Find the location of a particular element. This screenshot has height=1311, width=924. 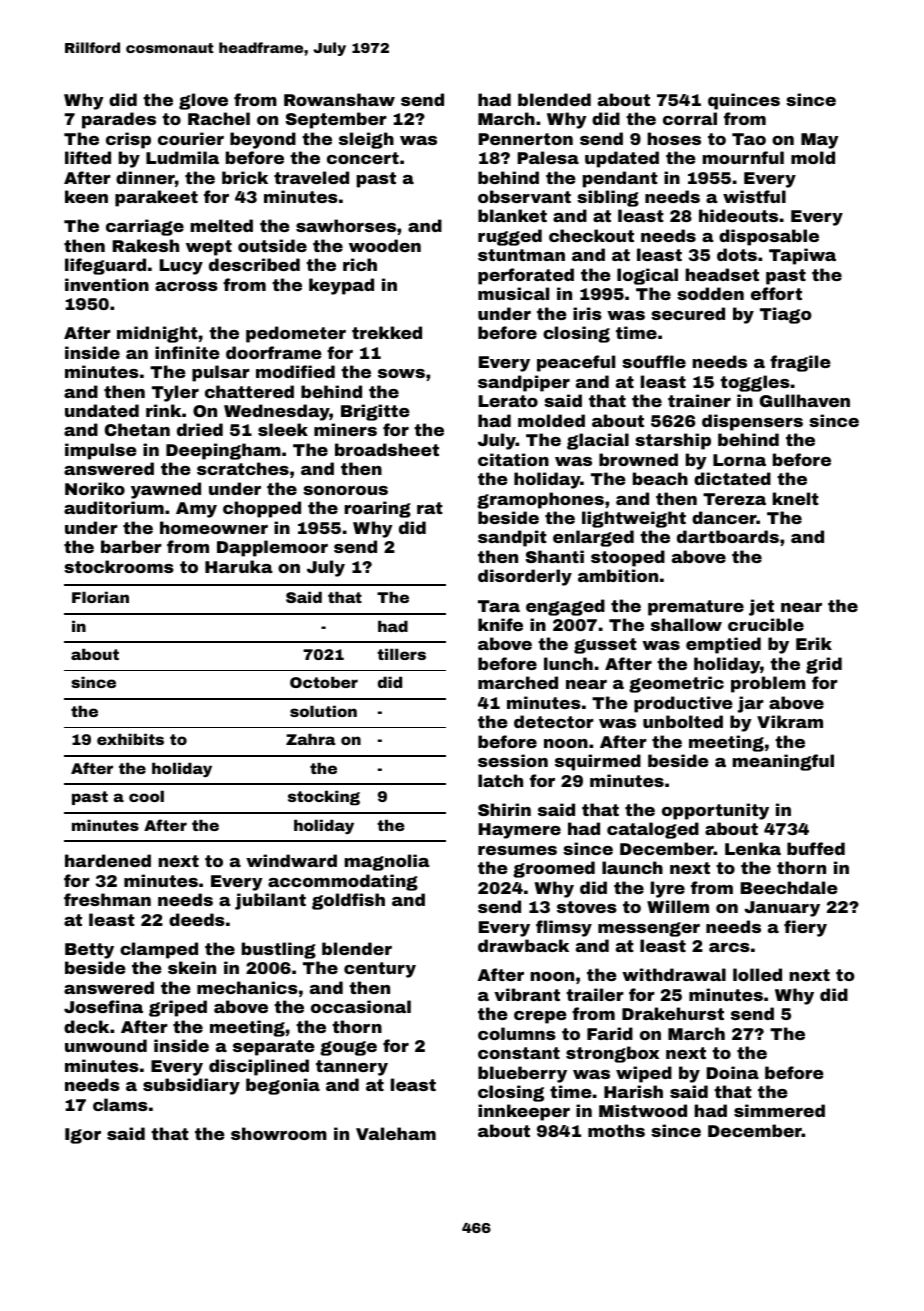

exhibits is located at coordinates (130, 739).
